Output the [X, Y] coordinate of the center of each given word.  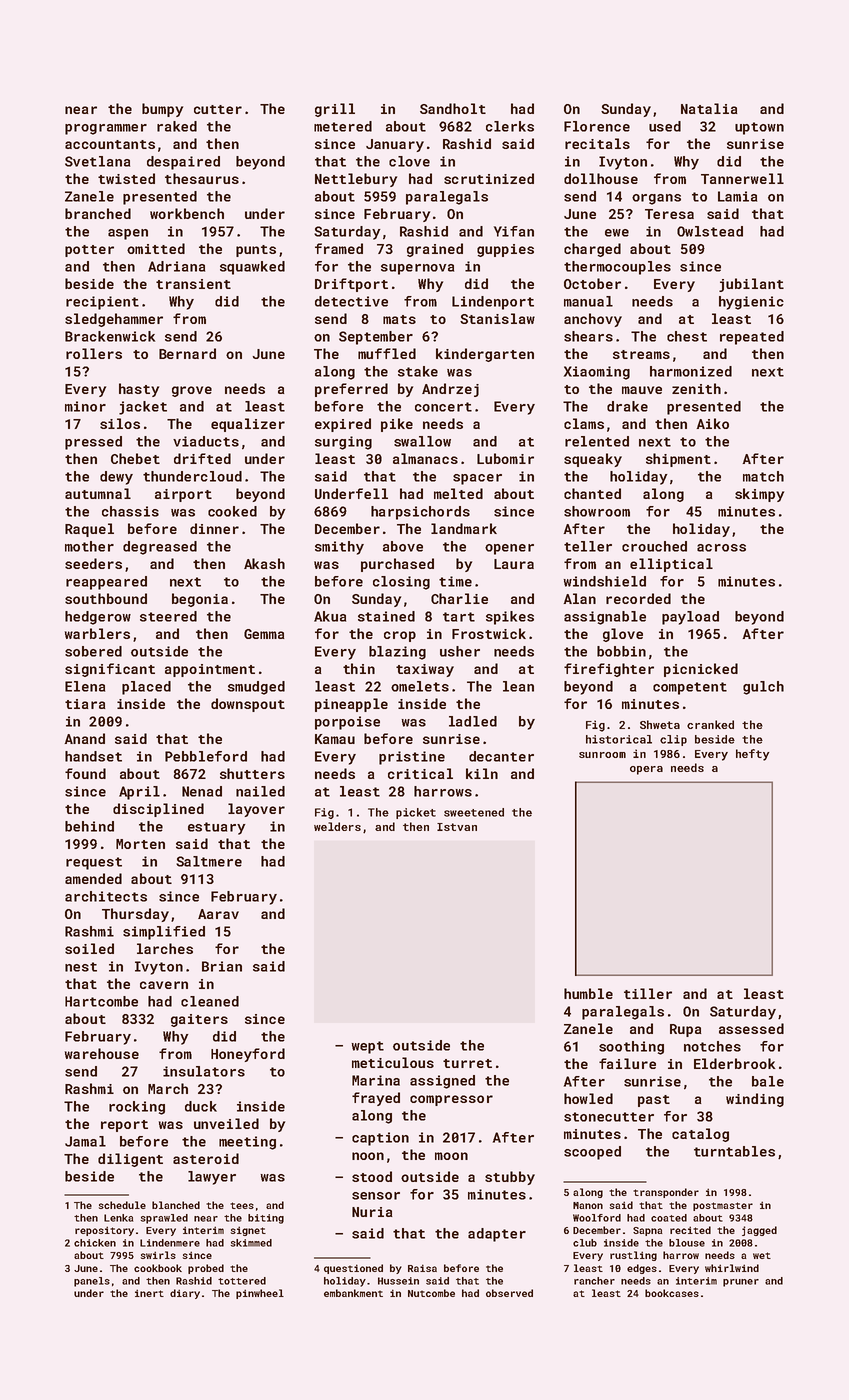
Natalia [709, 108]
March [168, 1088]
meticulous [393, 1062]
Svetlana [97, 161]
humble [588, 993]
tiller [648, 993]
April [139, 793]
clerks [510, 126]
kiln [482, 773]
